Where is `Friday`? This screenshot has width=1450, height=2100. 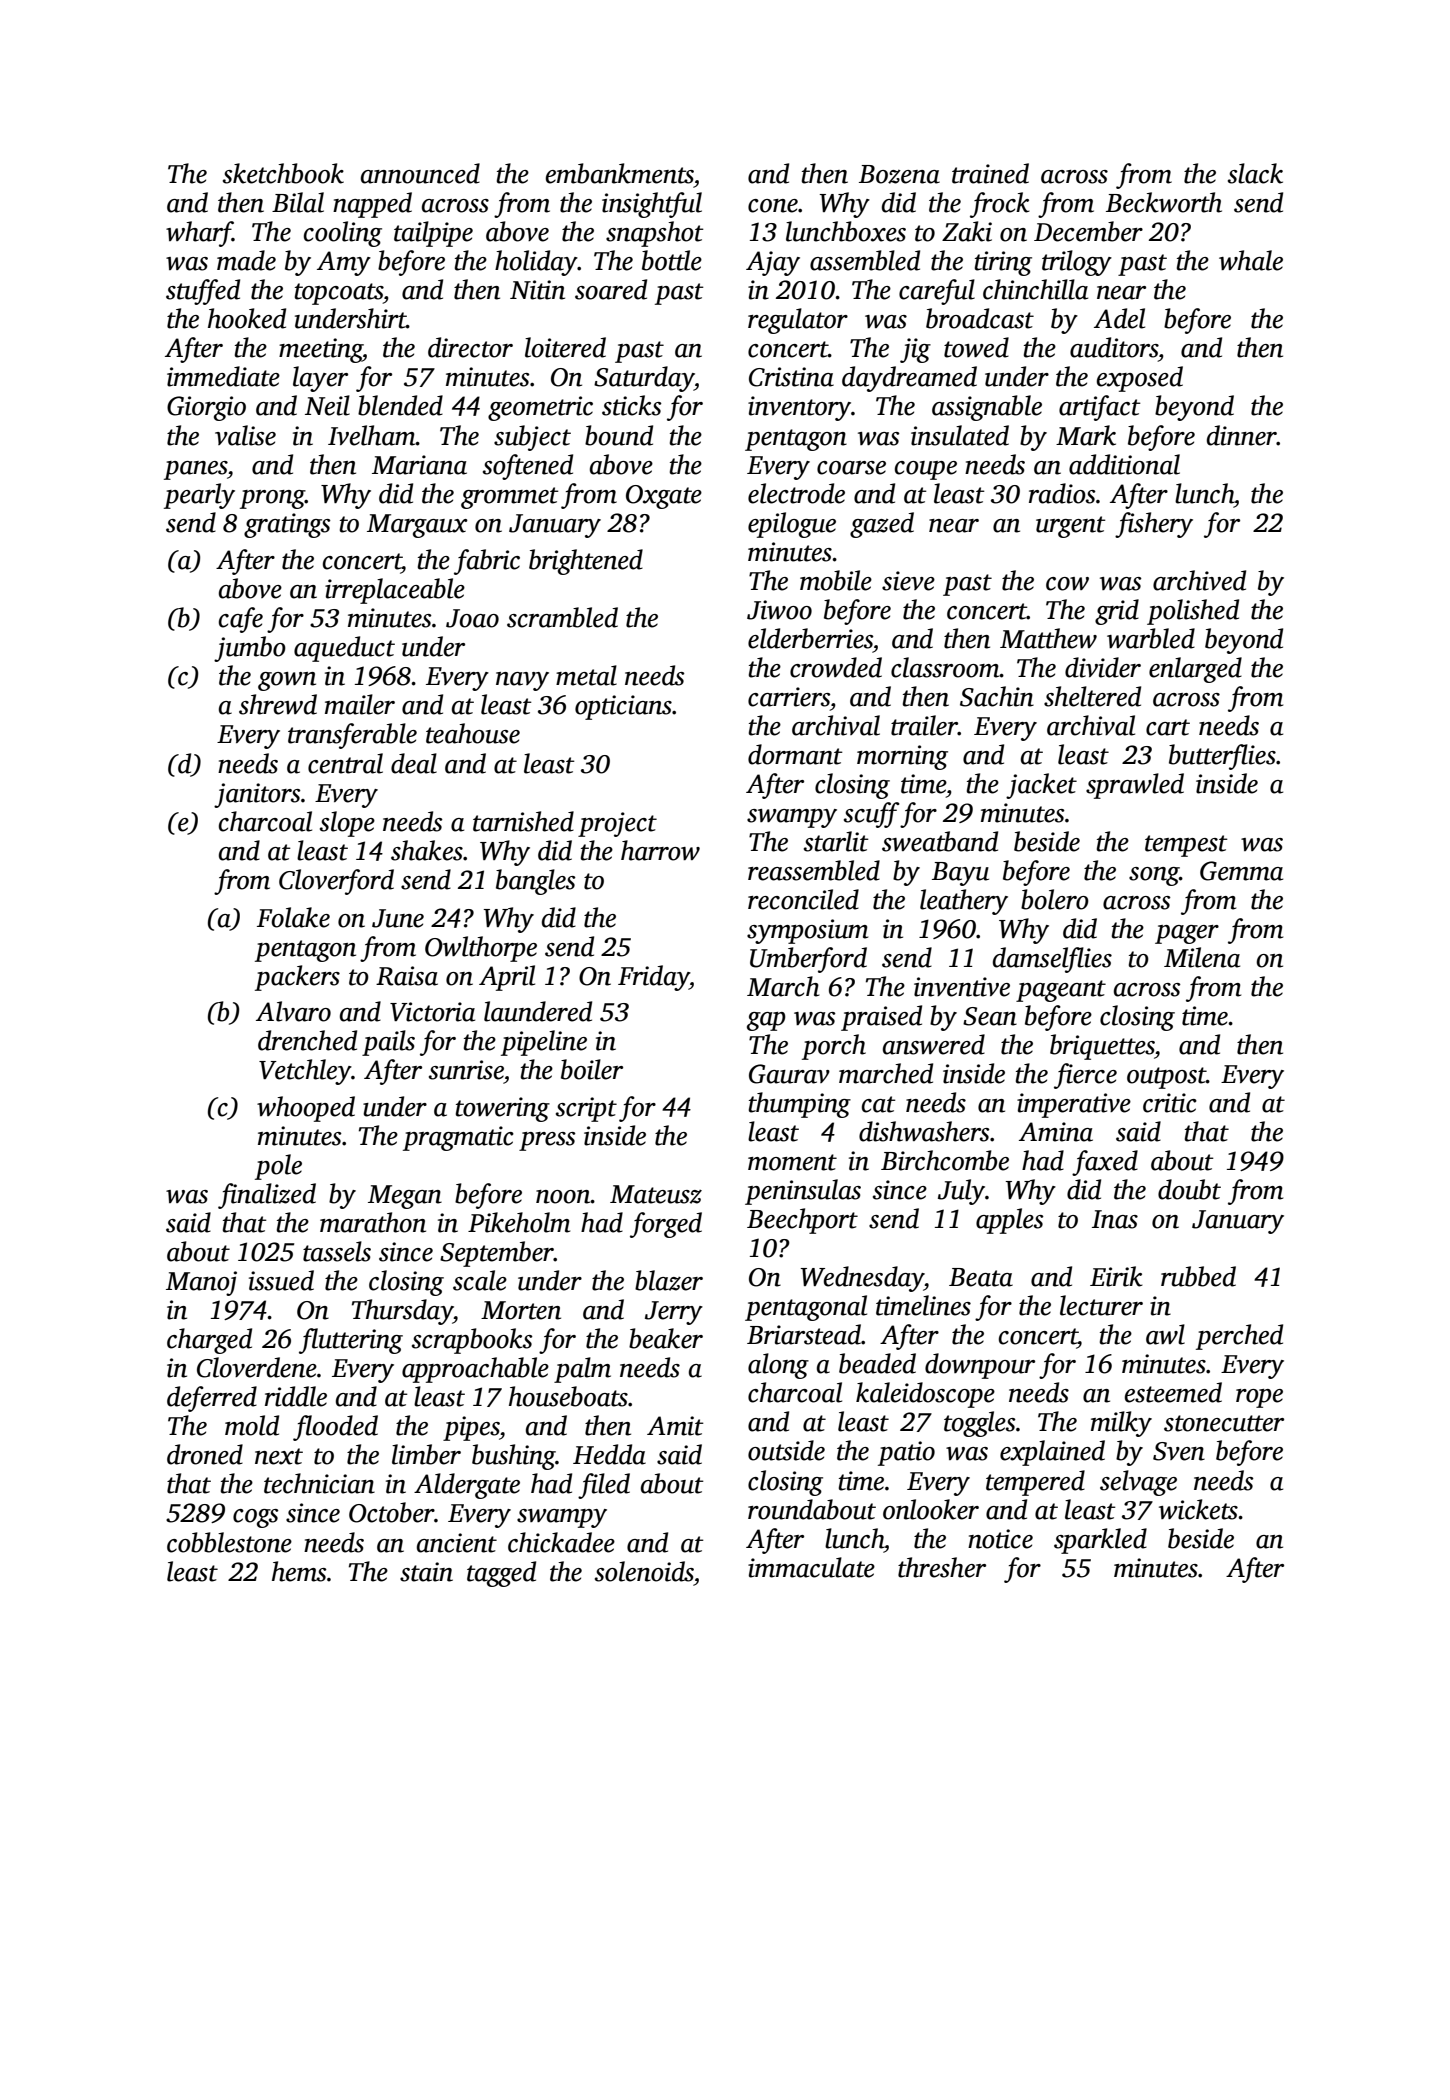
Friday is located at coordinates (654, 978).
